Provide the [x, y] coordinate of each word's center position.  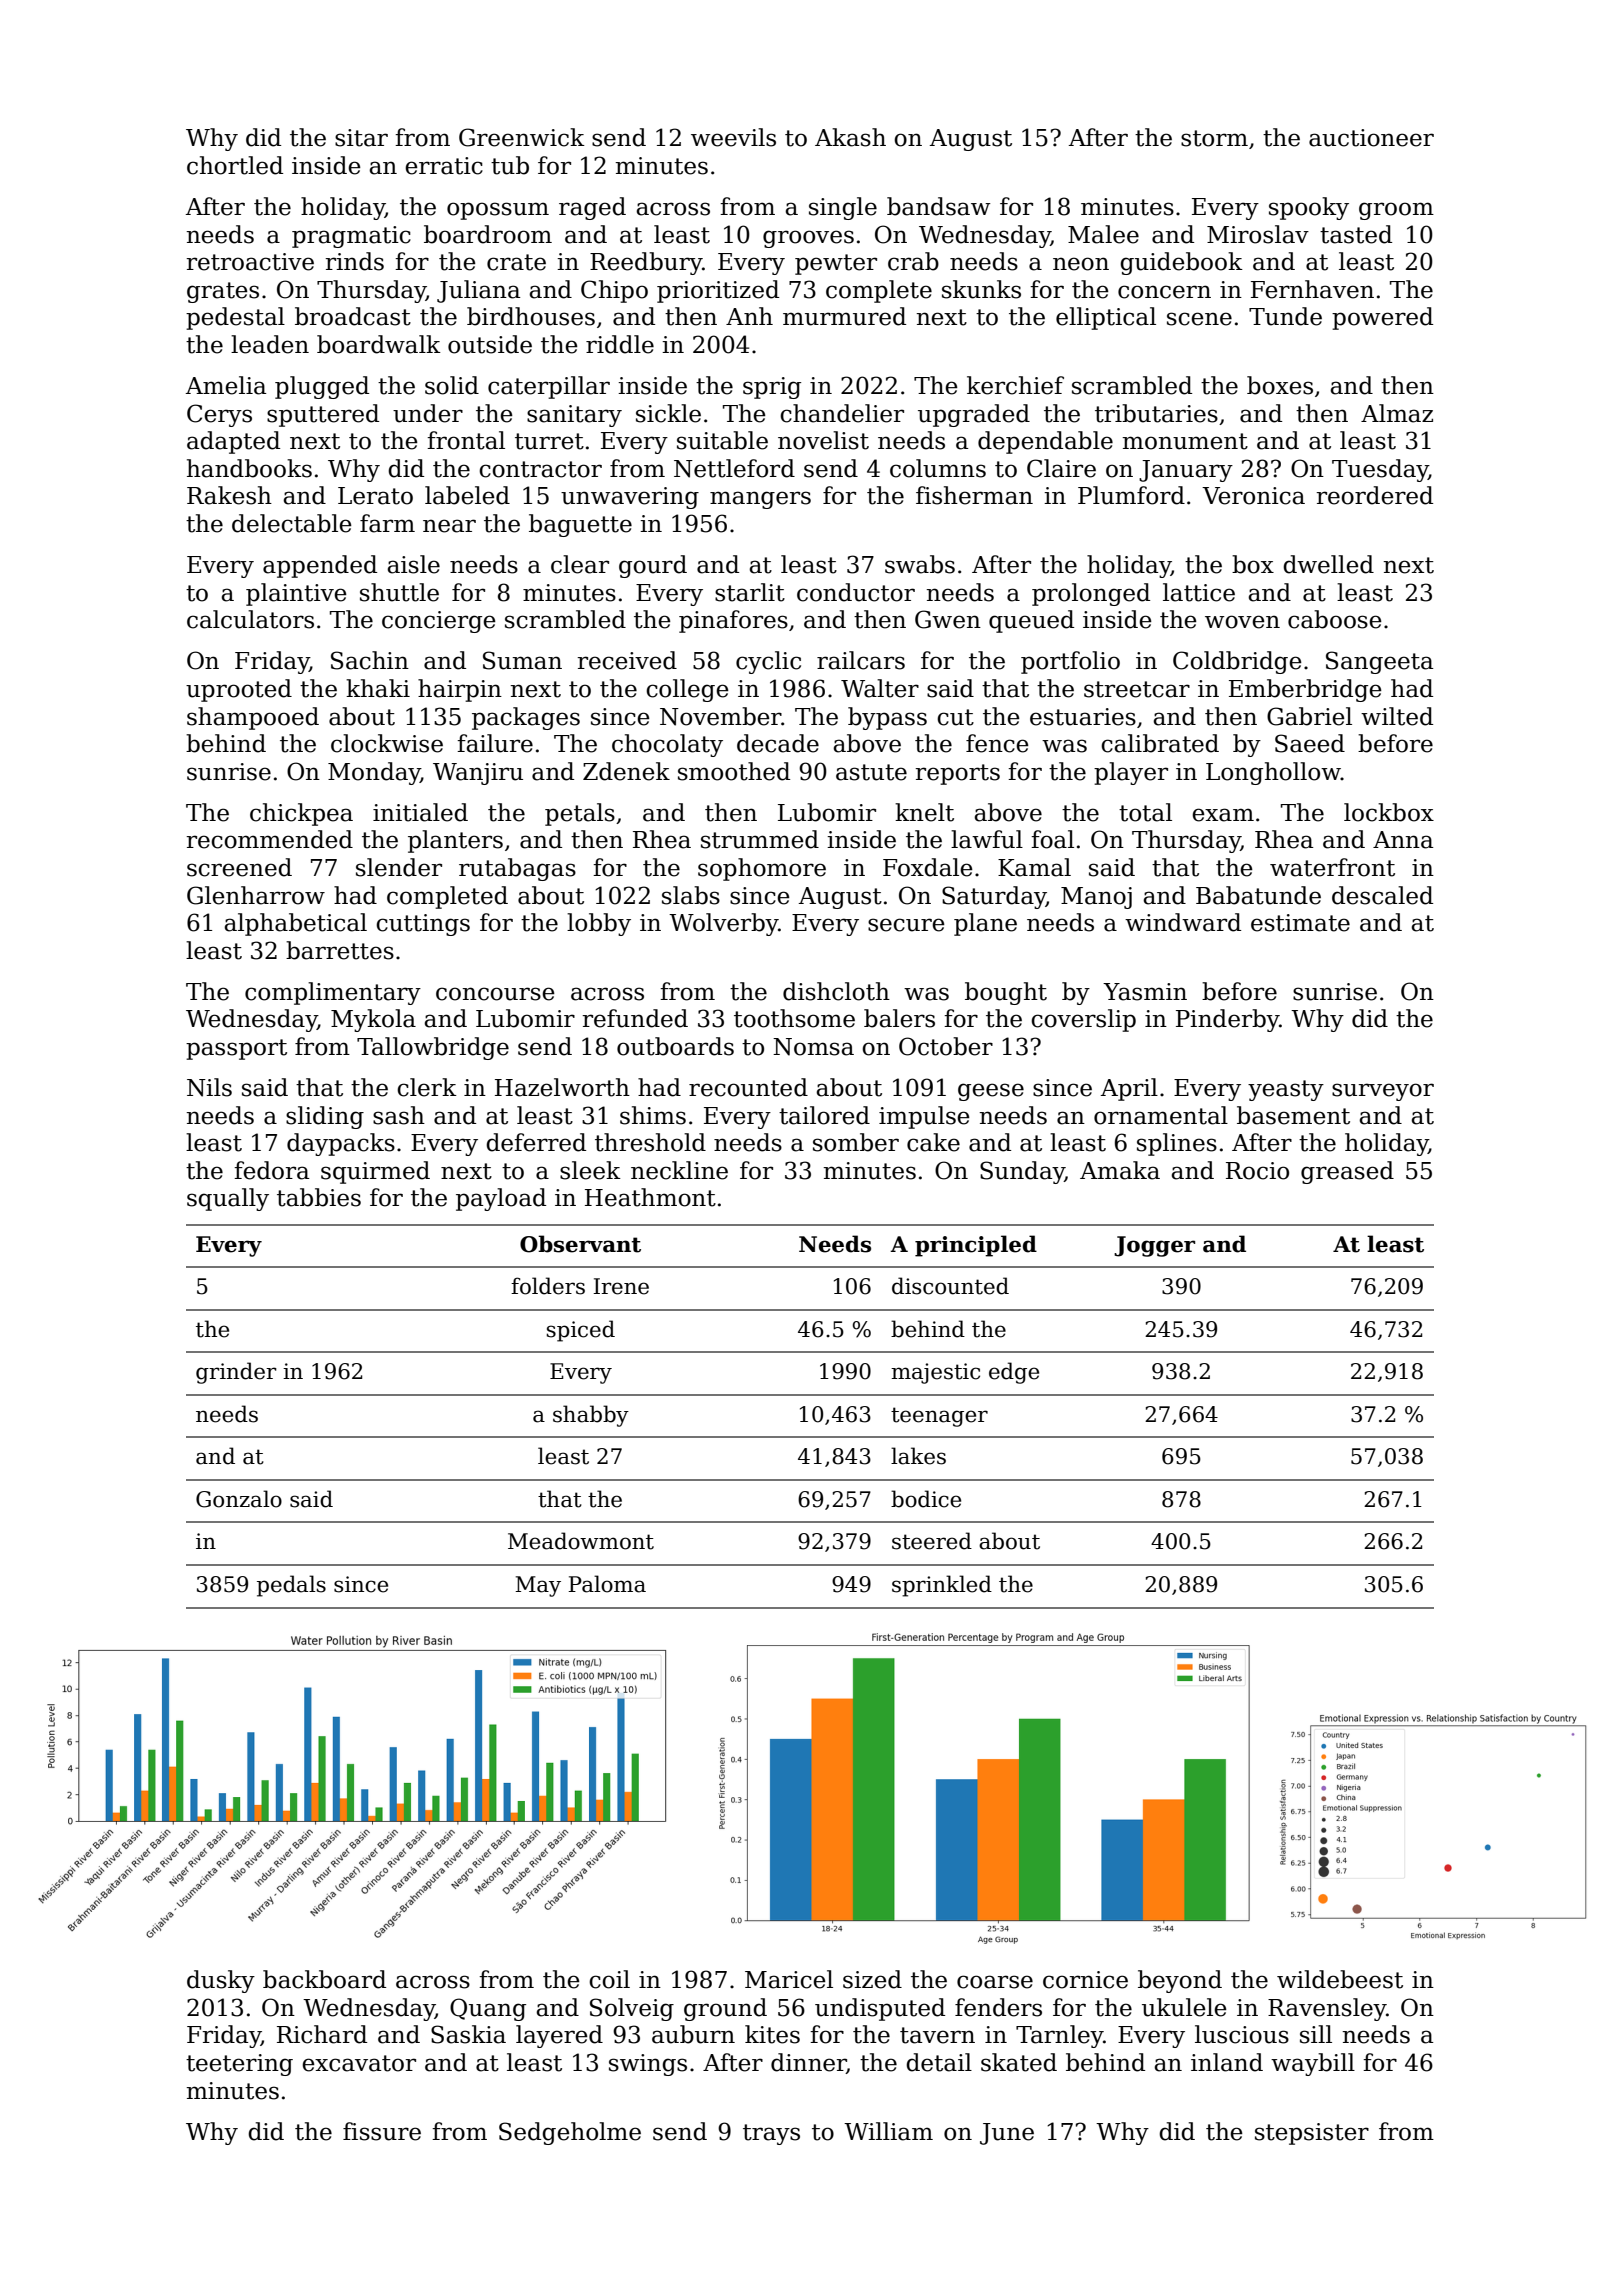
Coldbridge [1237, 662]
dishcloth [836, 991]
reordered [1374, 495]
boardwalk [379, 344]
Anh [749, 316]
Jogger [1154, 1246]
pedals [291, 1586]
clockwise [387, 743]
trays [771, 2134]
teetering [239, 2065]
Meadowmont [581, 1541]
